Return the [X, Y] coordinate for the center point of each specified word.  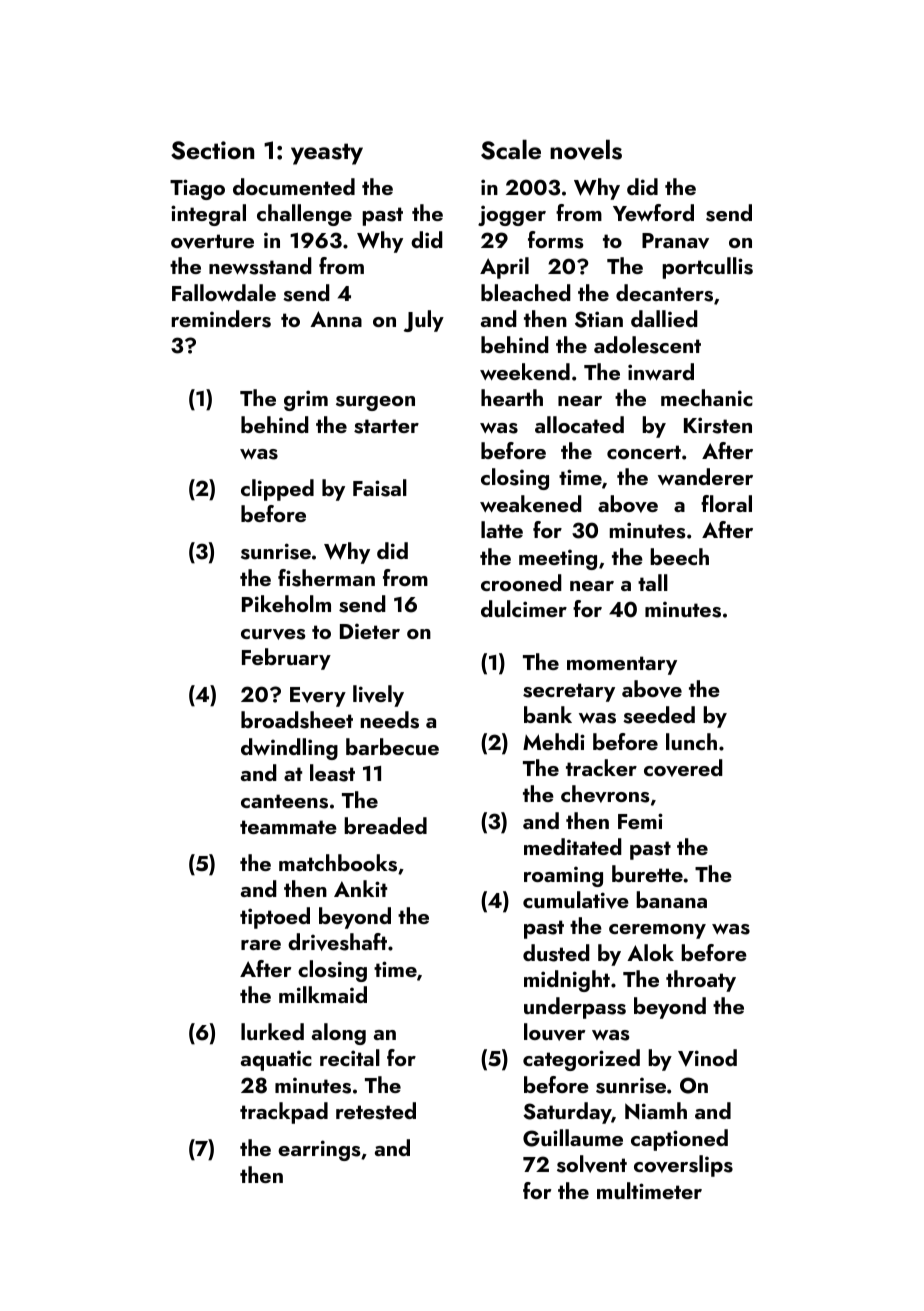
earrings [319, 1150]
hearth [512, 397]
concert [644, 452]
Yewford [653, 212]
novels [586, 149]
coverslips [683, 1166]
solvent [592, 1164]
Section [212, 150]
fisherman [326, 578]
